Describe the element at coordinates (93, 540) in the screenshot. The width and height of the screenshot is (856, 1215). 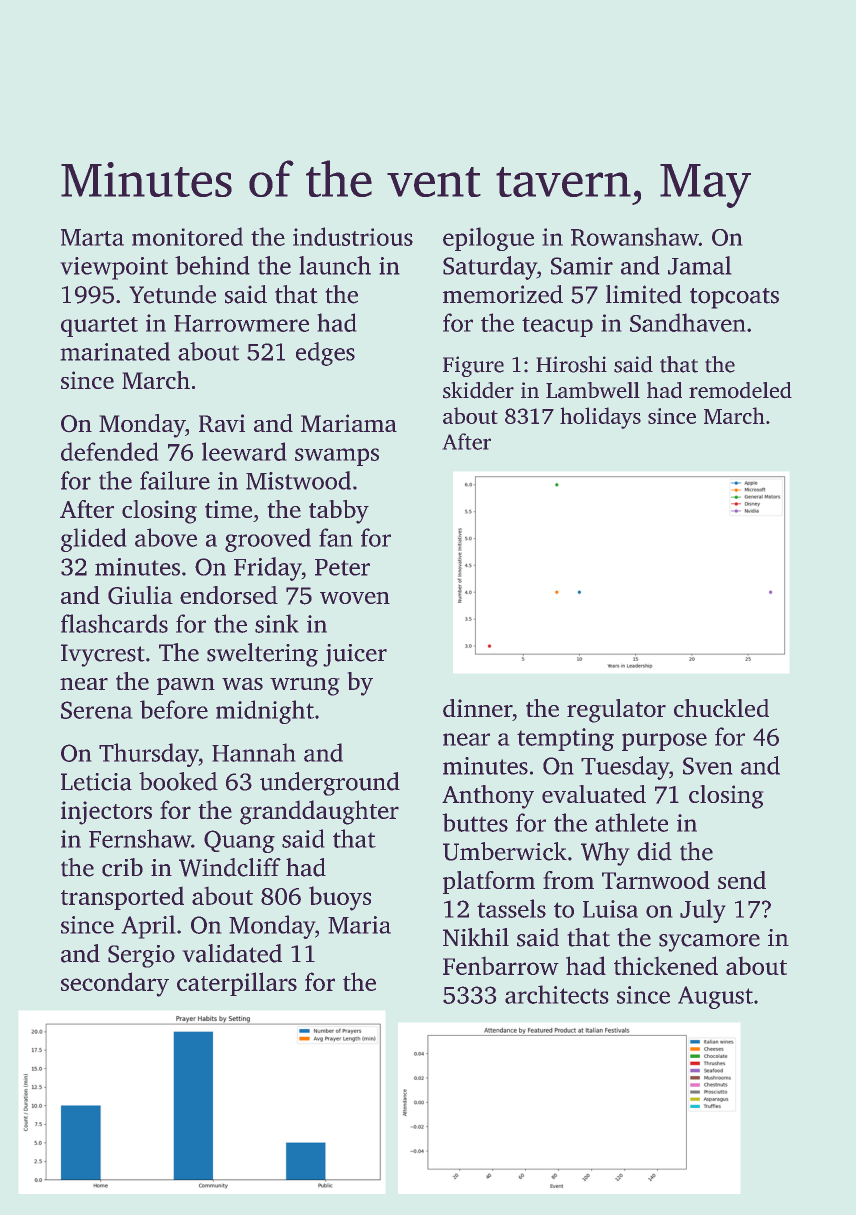
I see `glided` at that location.
